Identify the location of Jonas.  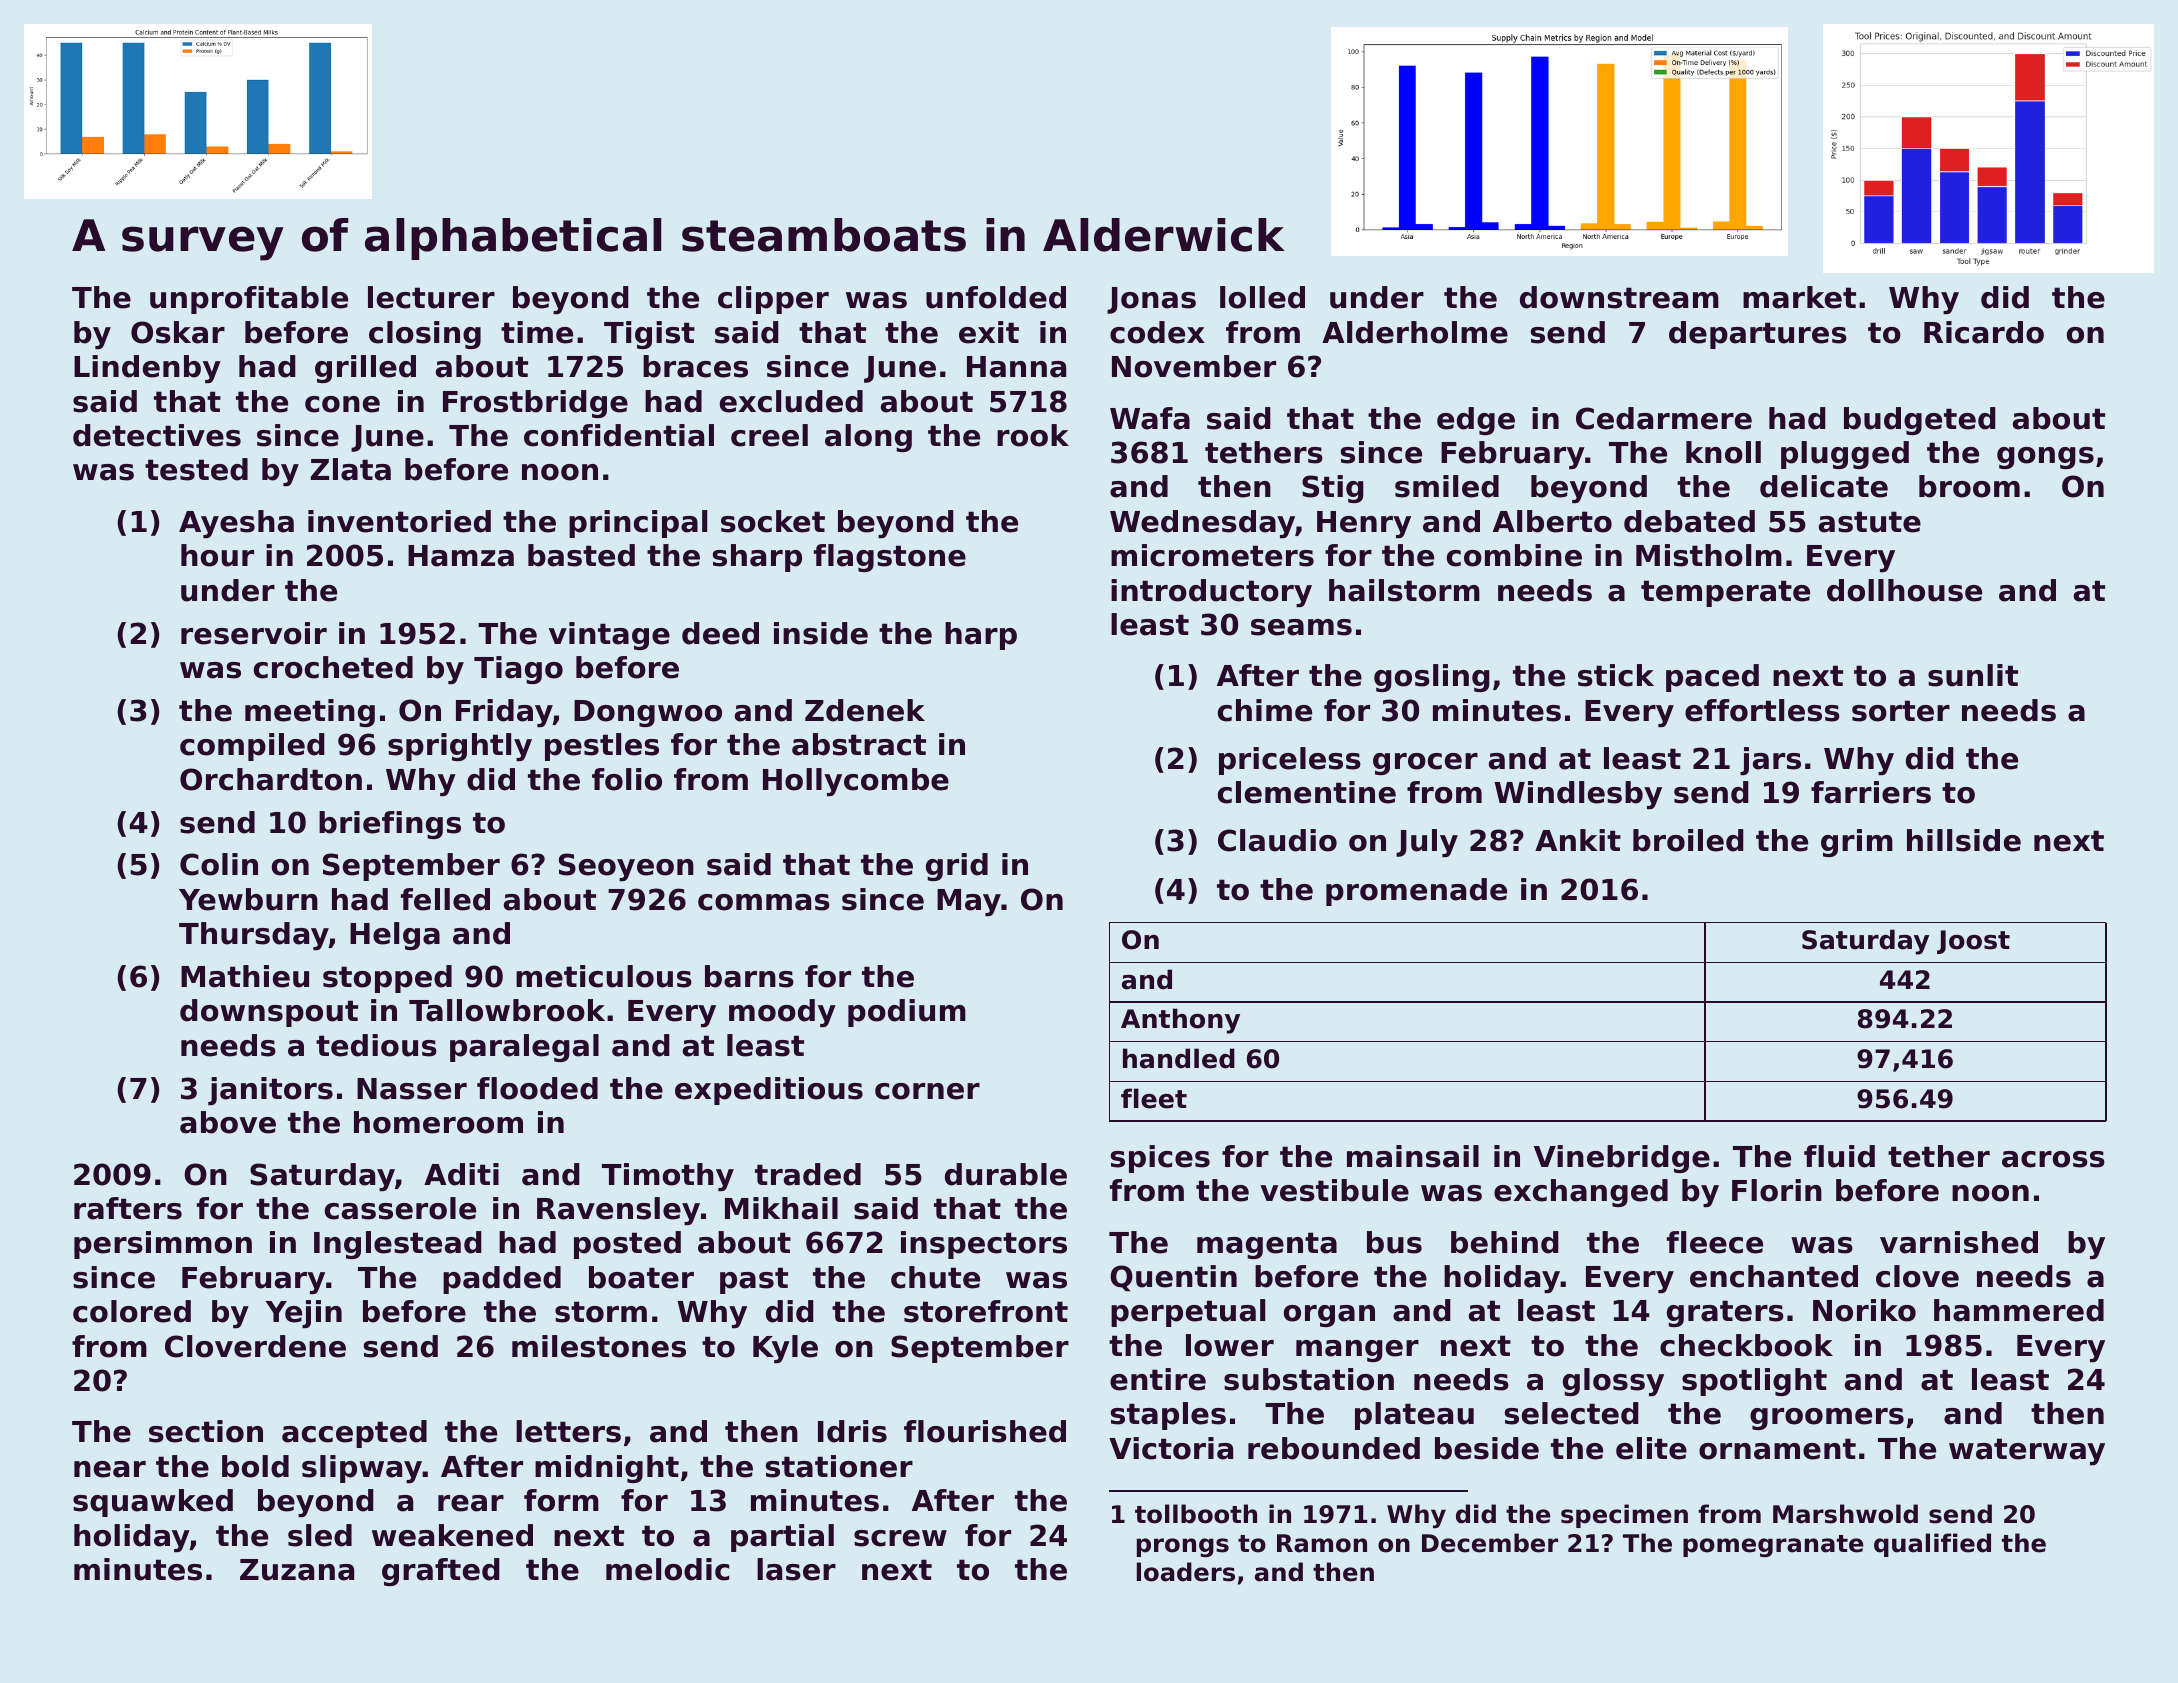
(1151, 300).
